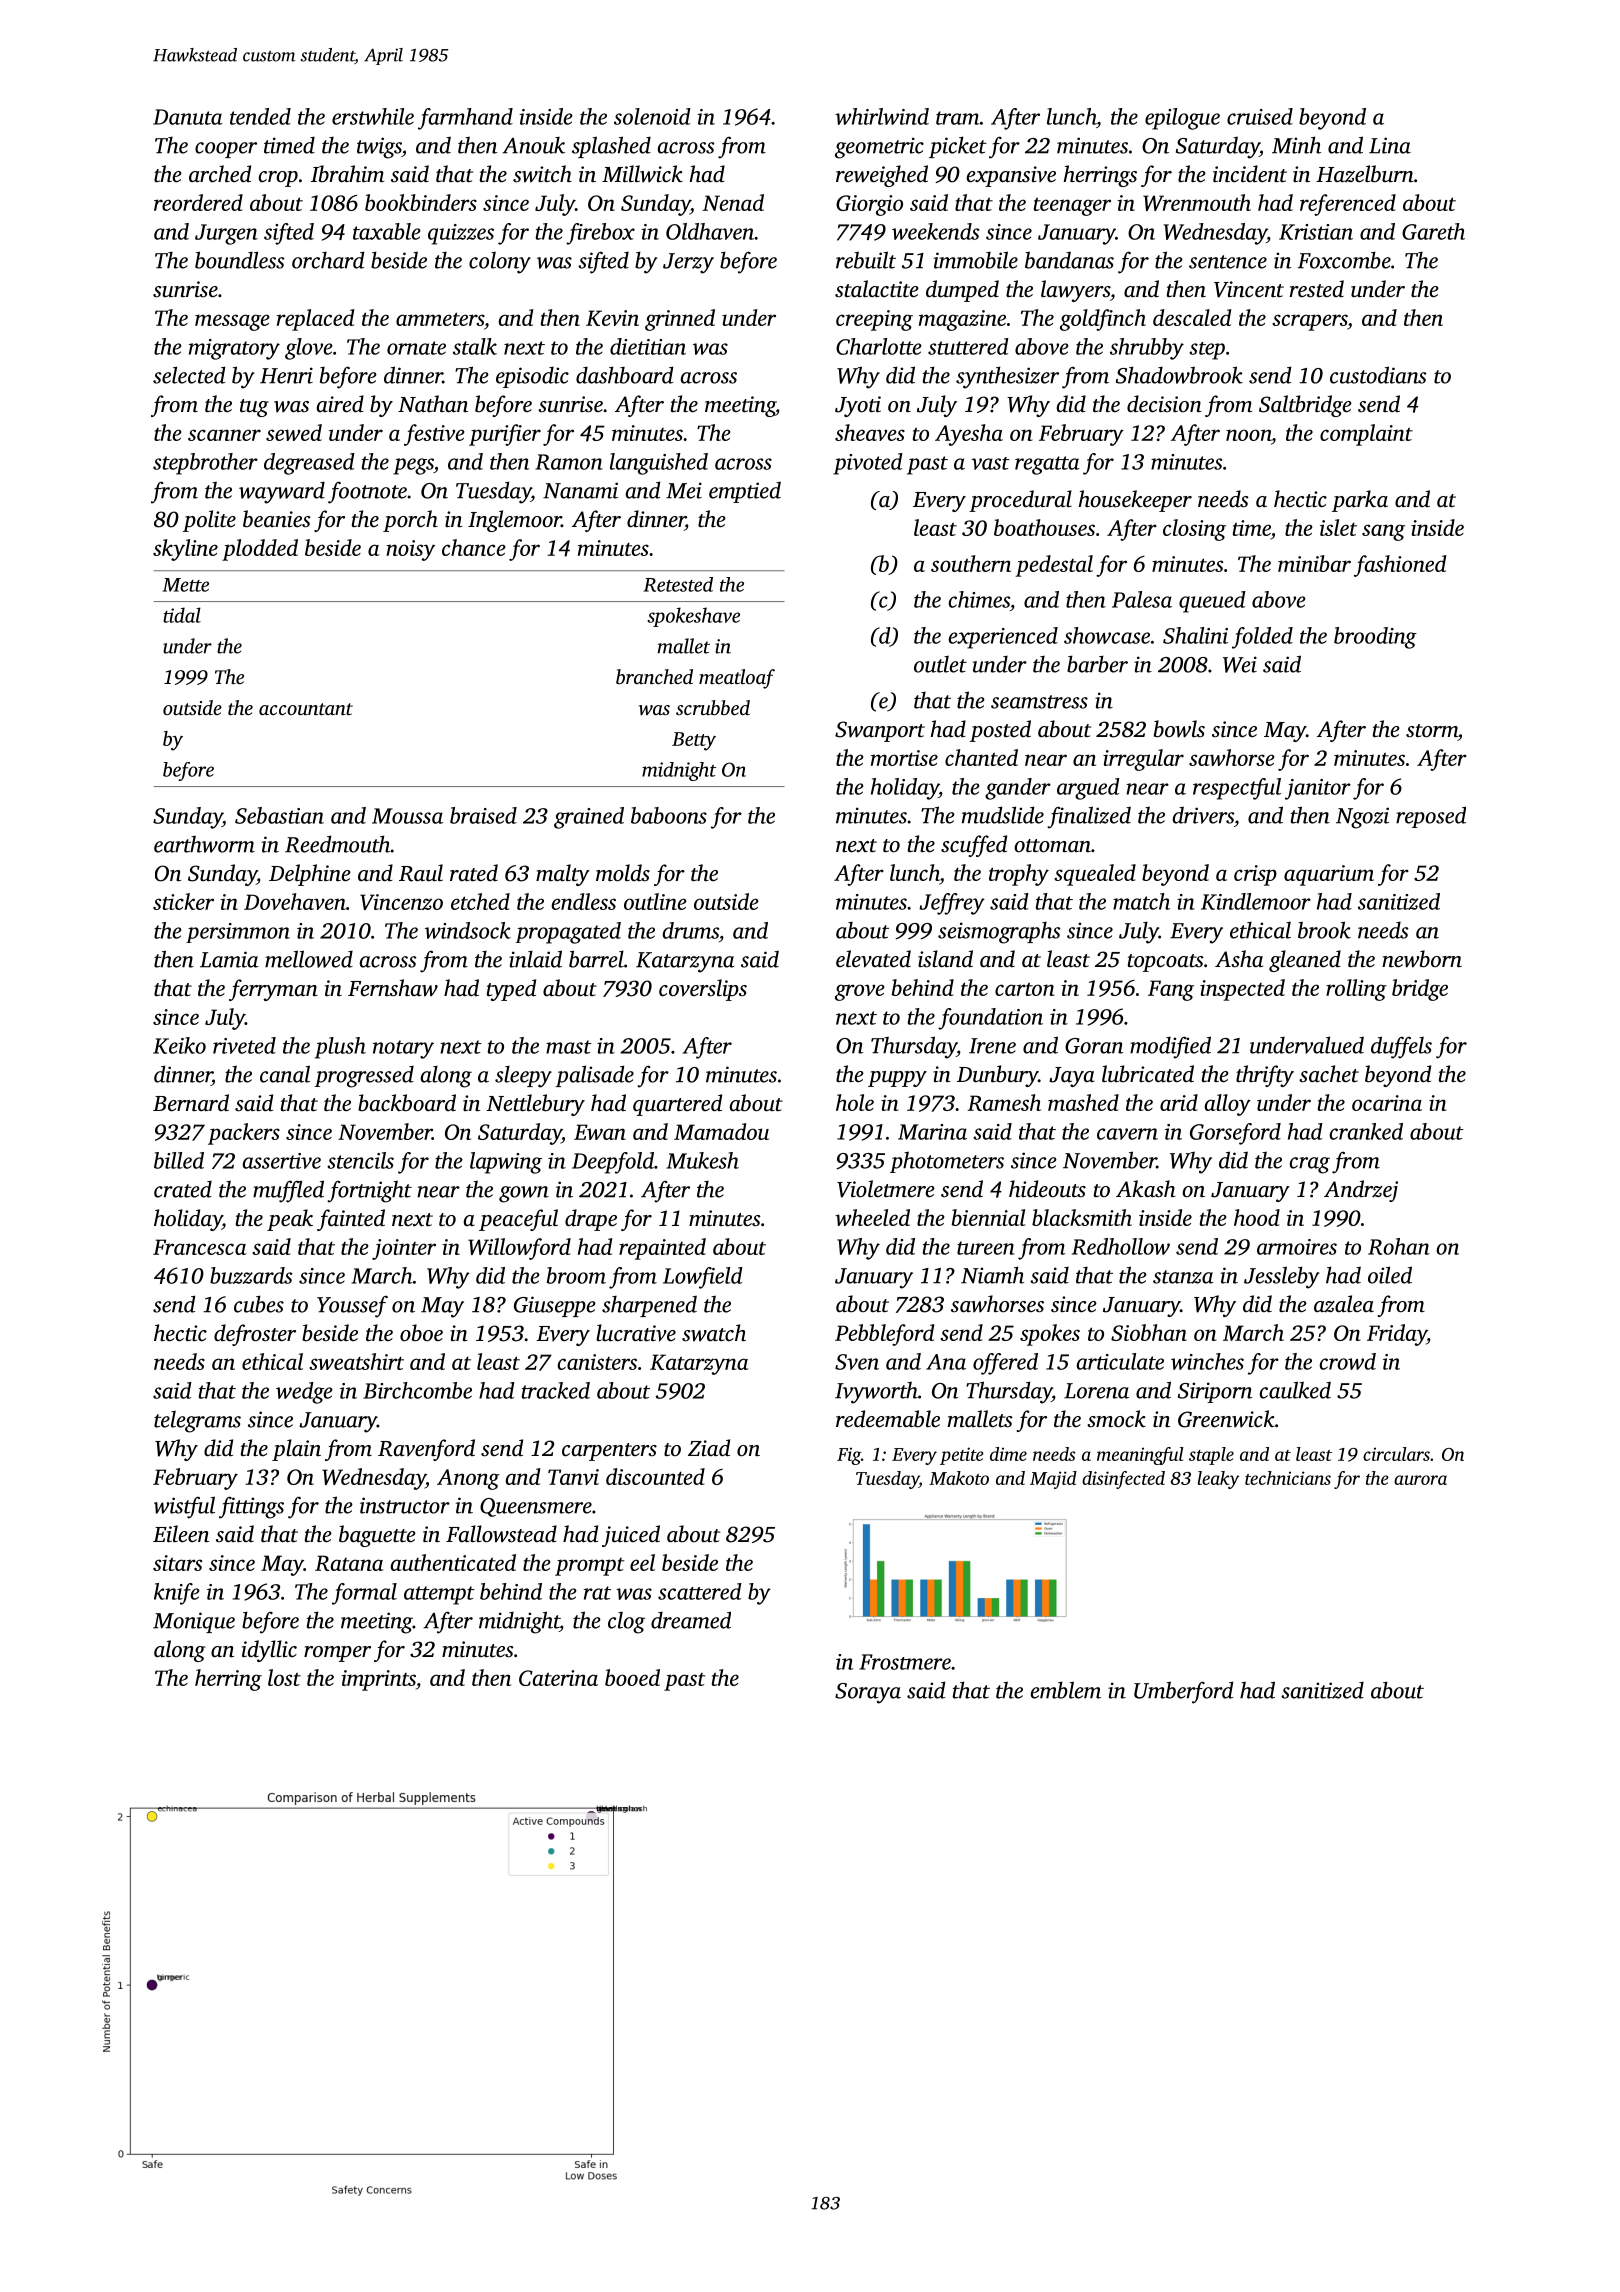  Describe the element at coordinates (884, 1335) in the page. I see `Pebbleford` at that location.
